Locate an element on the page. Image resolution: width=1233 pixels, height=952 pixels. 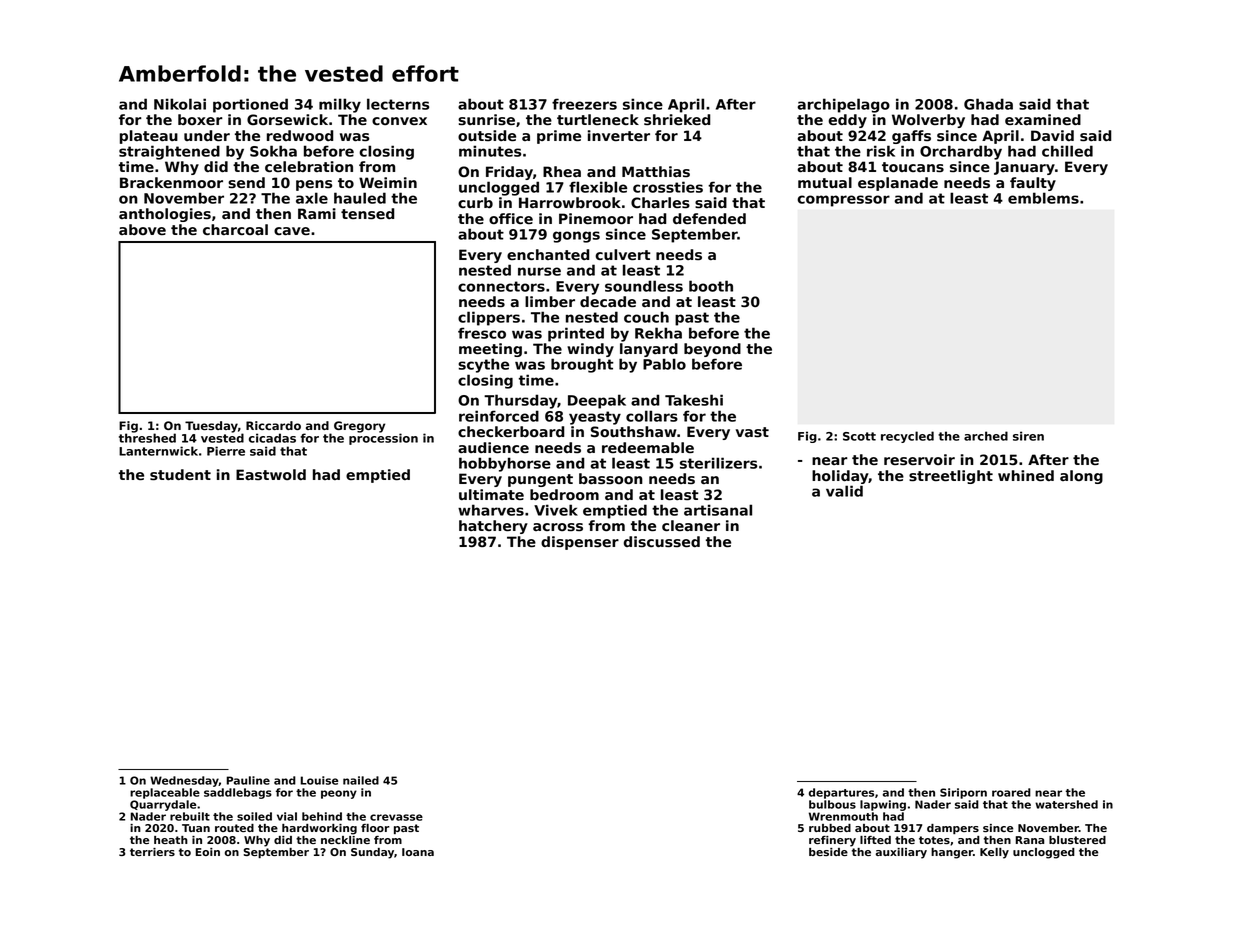
discussed is located at coordinates (662, 542).
